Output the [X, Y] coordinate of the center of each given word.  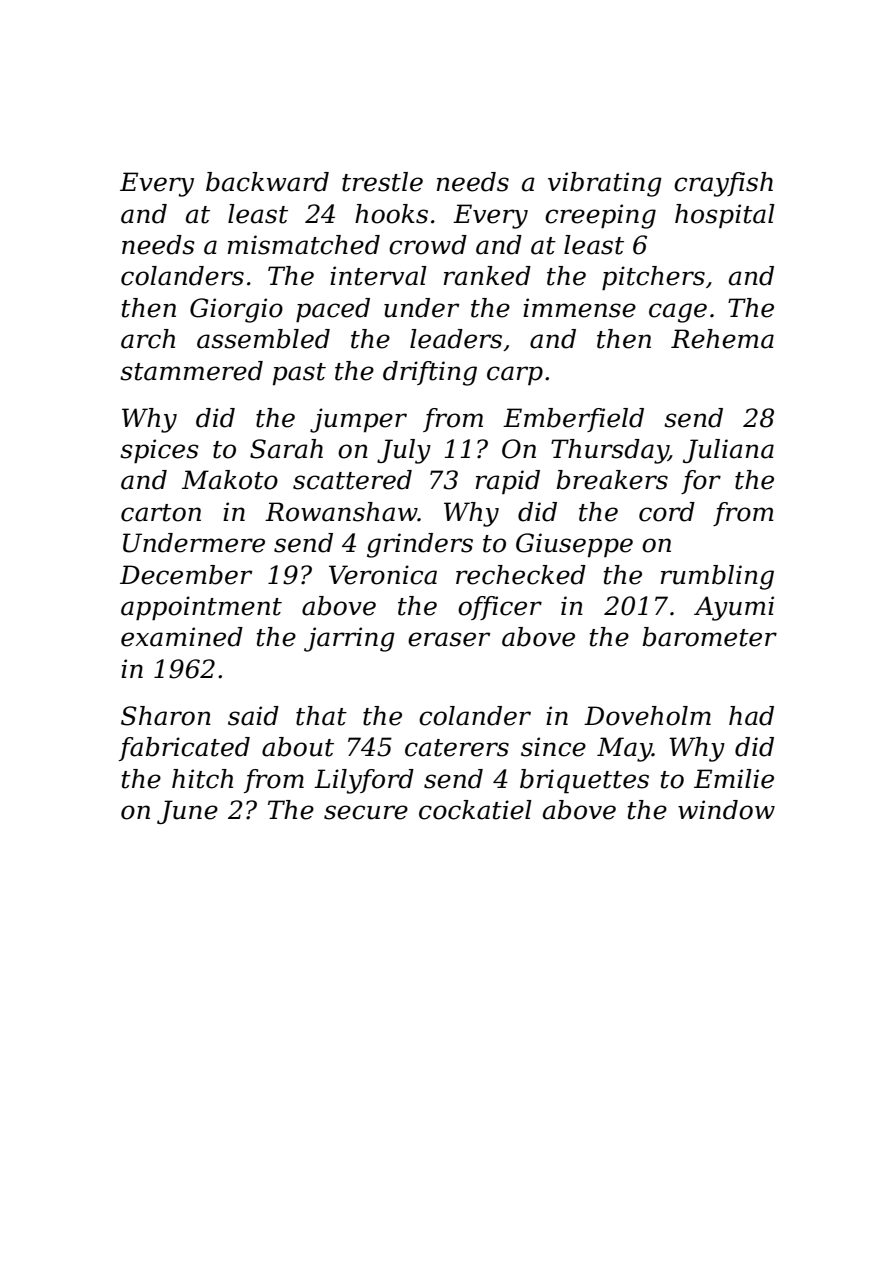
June [187, 812]
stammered [191, 371]
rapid [508, 482]
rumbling [717, 577]
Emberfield [573, 420]
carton [161, 513]
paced [333, 310]
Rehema [722, 339]
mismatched [304, 245]
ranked [487, 276]
